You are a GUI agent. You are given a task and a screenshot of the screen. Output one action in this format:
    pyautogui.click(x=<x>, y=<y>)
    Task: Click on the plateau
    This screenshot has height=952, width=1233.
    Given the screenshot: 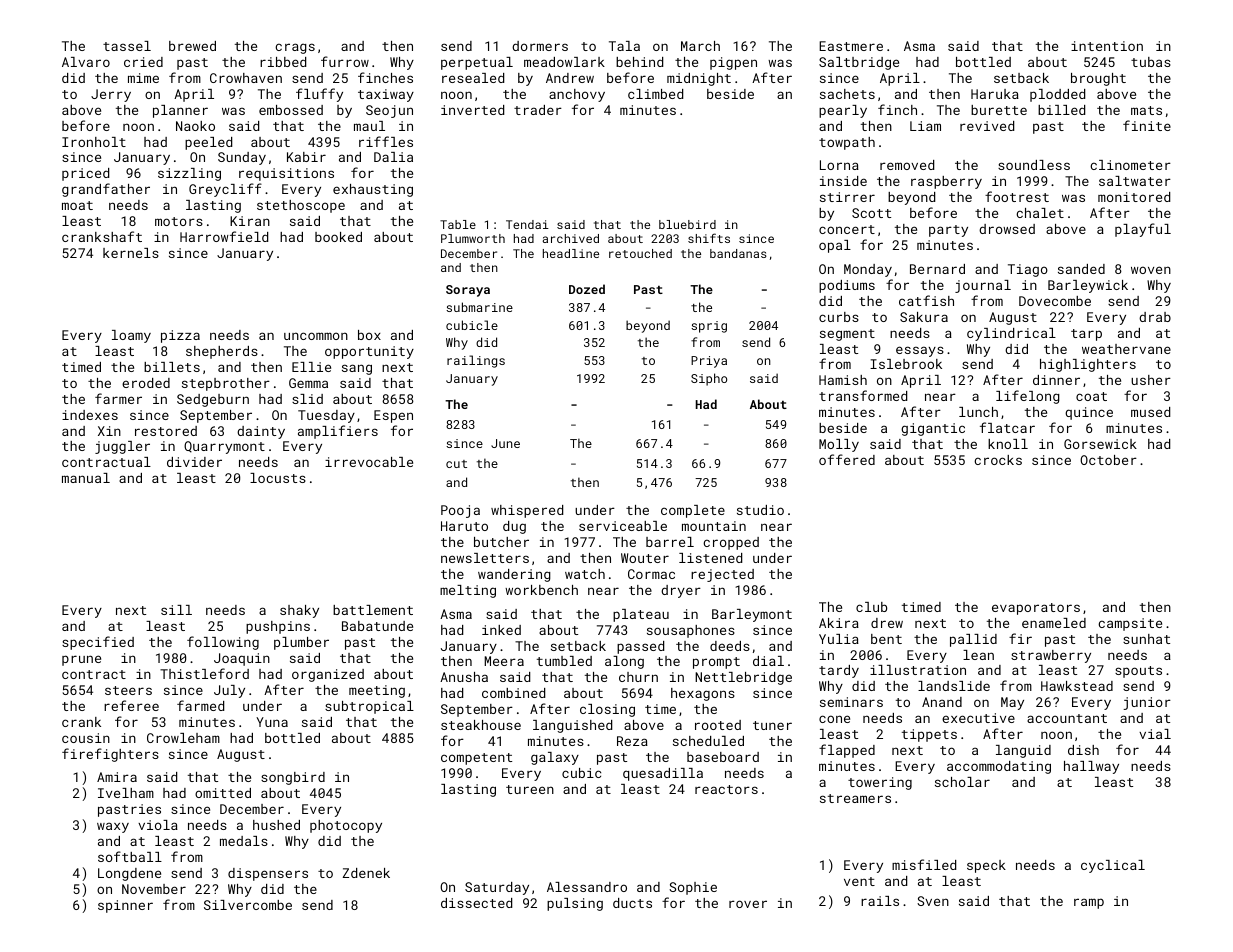 What is the action you would take?
    pyautogui.click(x=641, y=615)
